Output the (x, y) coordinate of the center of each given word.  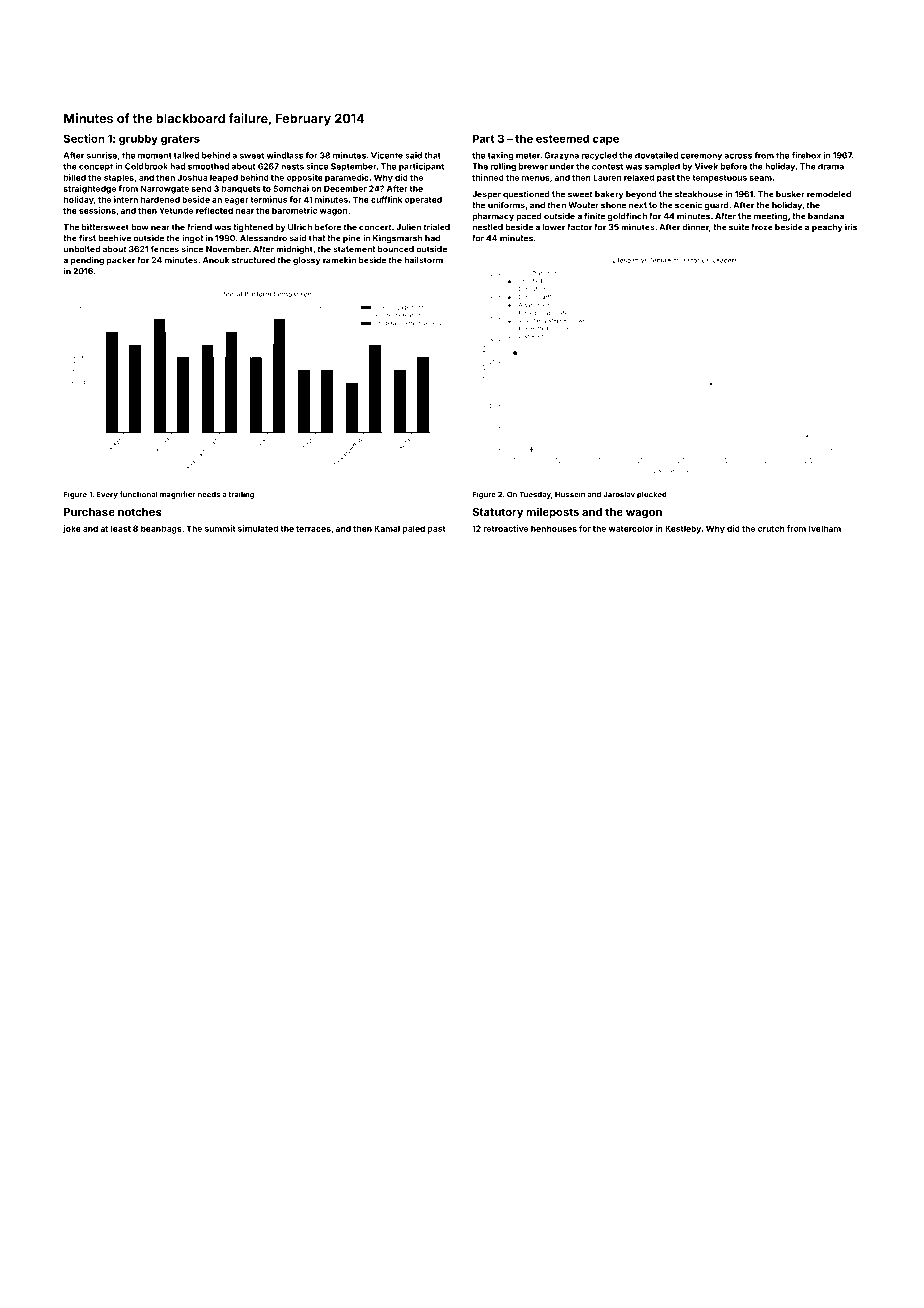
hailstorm (423, 260)
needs (209, 495)
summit (220, 528)
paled (414, 529)
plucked (652, 495)
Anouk (216, 260)
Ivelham (825, 528)
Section (84, 138)
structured (253, 260)
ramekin (339, 260)
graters (180, 140)
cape (606, 140)
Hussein (570, 494)
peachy (827, 228)
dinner (695, 227)
